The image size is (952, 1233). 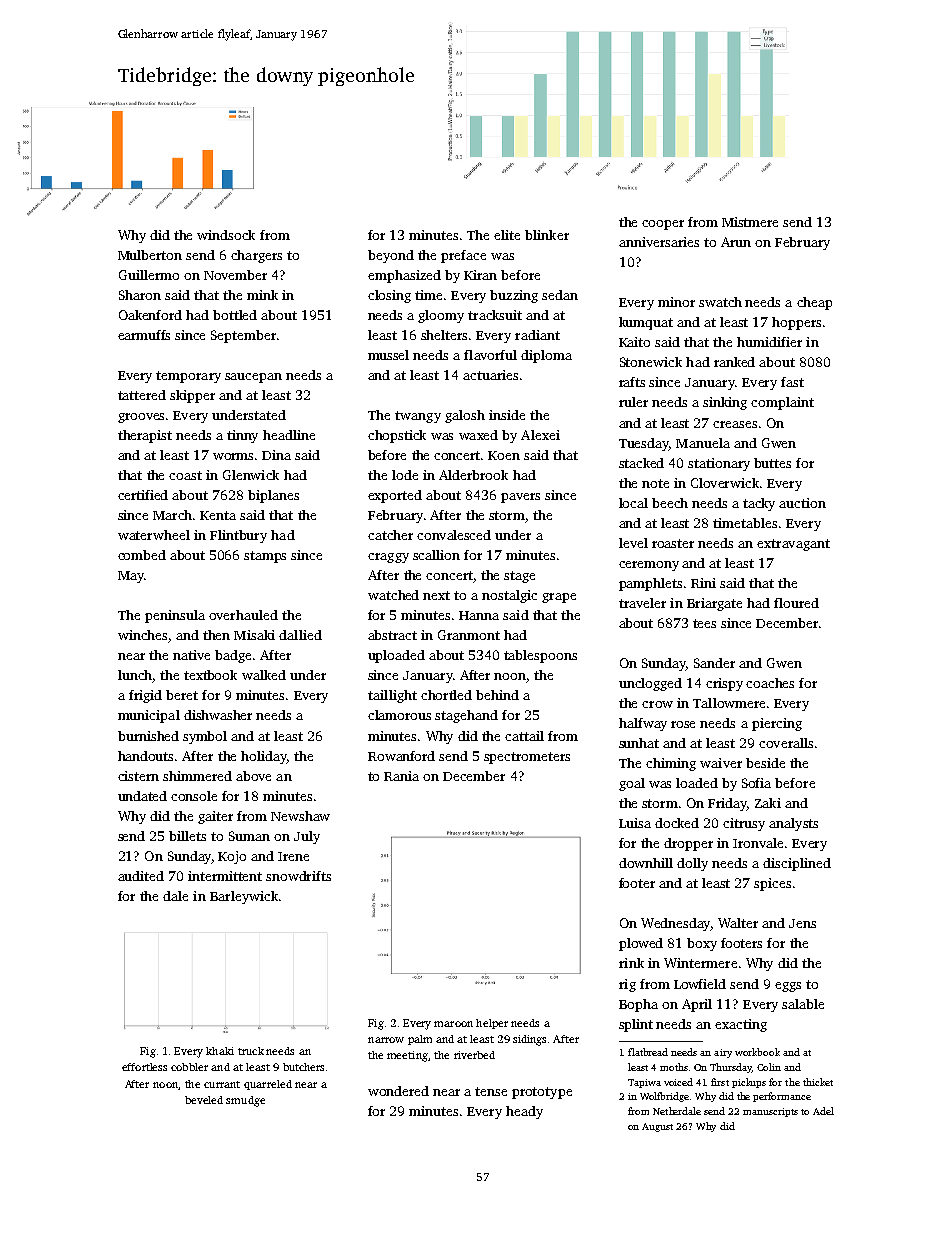 What do you see at coordinates (398, 1091) in the screenshot?
I see `wondered` at bounding box center [398, 1091].
